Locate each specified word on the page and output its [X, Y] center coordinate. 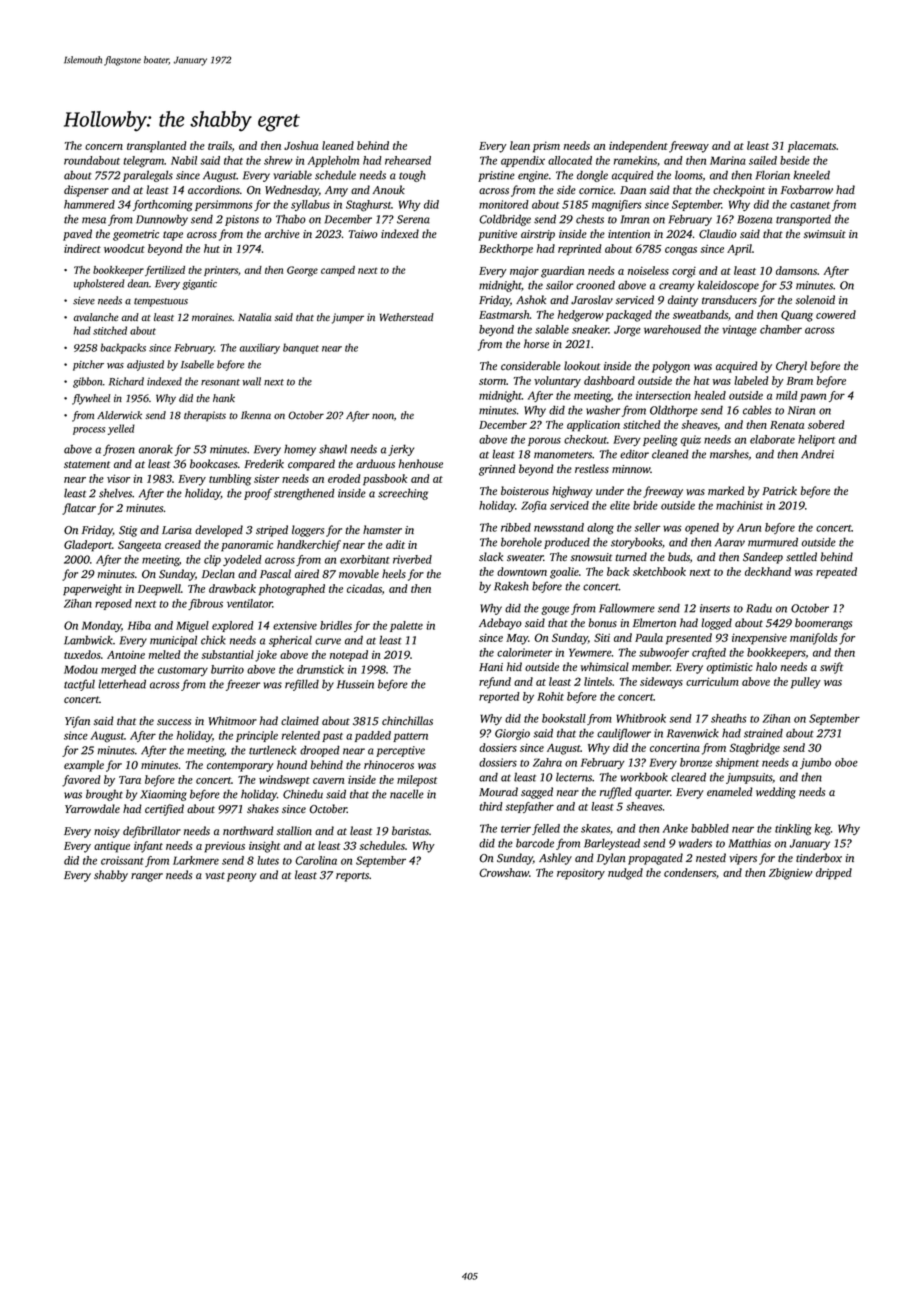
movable [359, 573]
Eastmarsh [504, 314]
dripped [834, 874]
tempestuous [161, 302]
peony [242, 877]
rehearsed [408, 160]
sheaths [728, 718]
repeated [836, 573]
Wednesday [292, 191]
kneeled [811, 175]
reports [352, 877]
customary [183, 671]
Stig [128, 531]
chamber [781, 329]
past [332, 737]
